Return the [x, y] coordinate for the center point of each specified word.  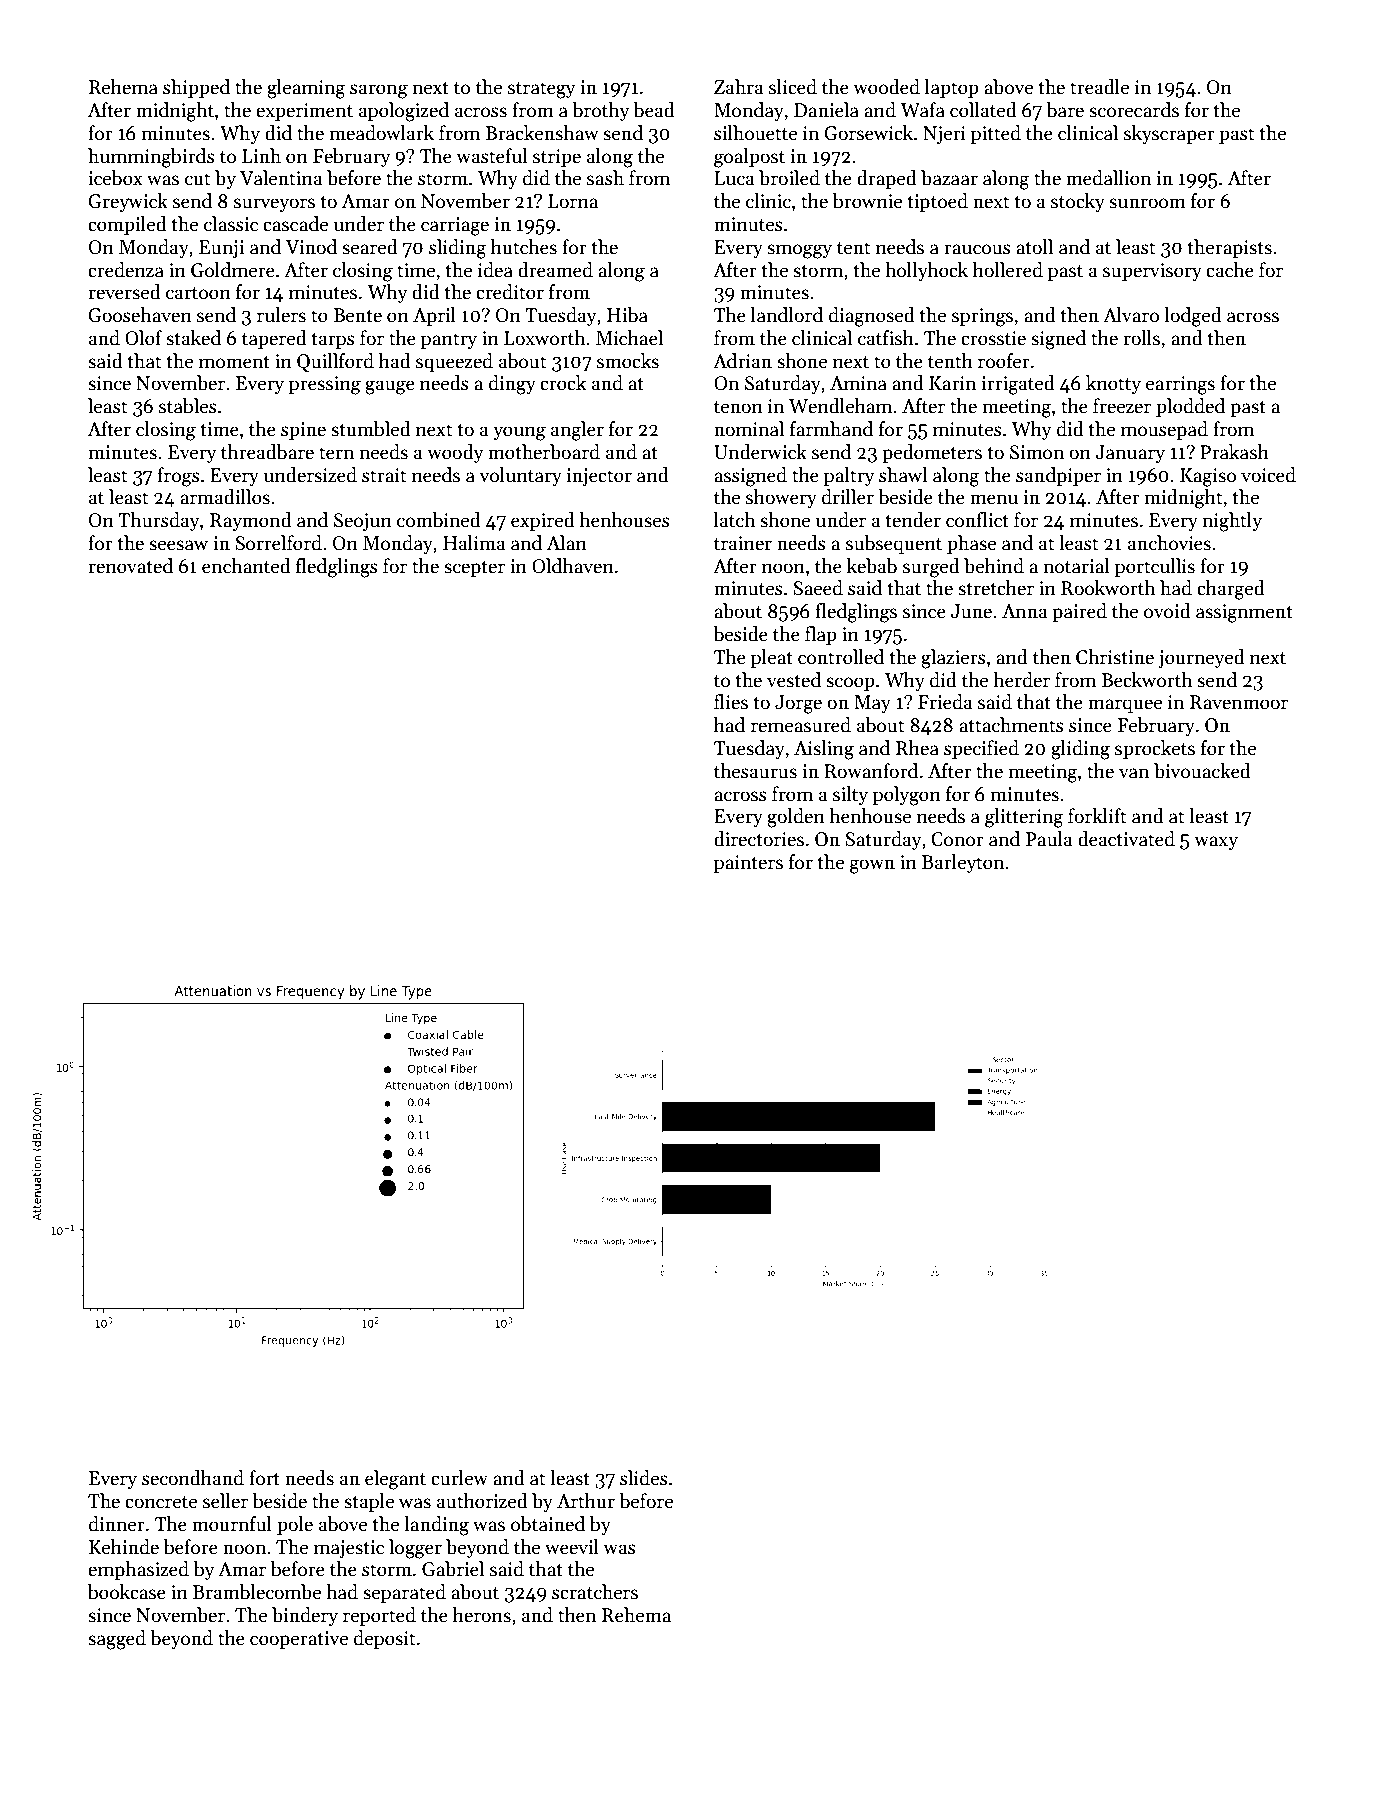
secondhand [193, 1478]
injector [599, 477]
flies [731, 702]
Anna [1024, 611]
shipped [196, 88]
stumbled [371, 429]
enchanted [246, 566]
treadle [1099, 87]
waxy [1216, 843]
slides [644, 1478]
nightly [1232, 522]
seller [225, 1501]
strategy [541, 90]
